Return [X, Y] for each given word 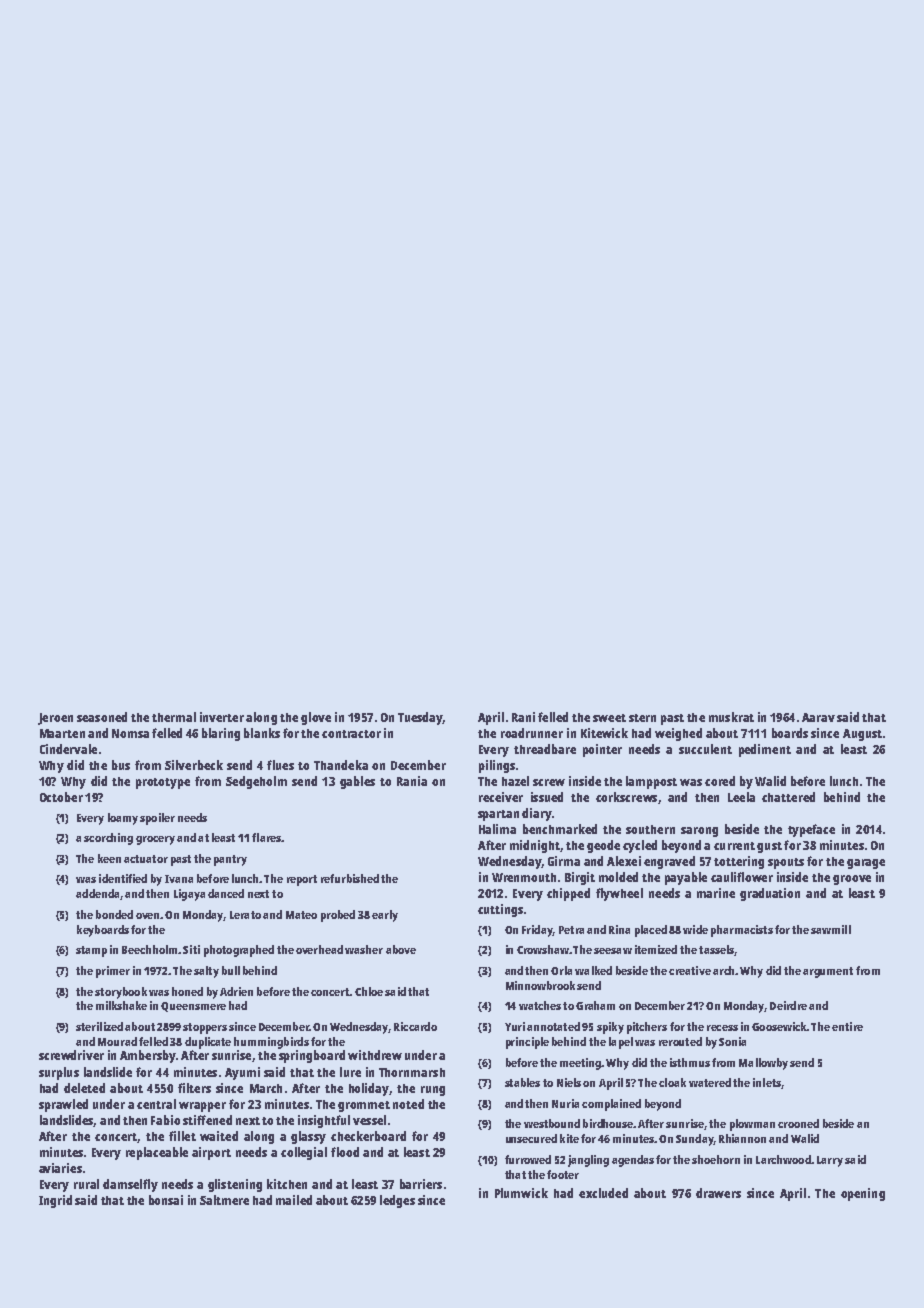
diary [537, 814]
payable [686, 878]
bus [121, 765]
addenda [97, 893]
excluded [603, 1193]
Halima [497, 829]
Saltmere [224, 1200]
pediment [765, 750]
